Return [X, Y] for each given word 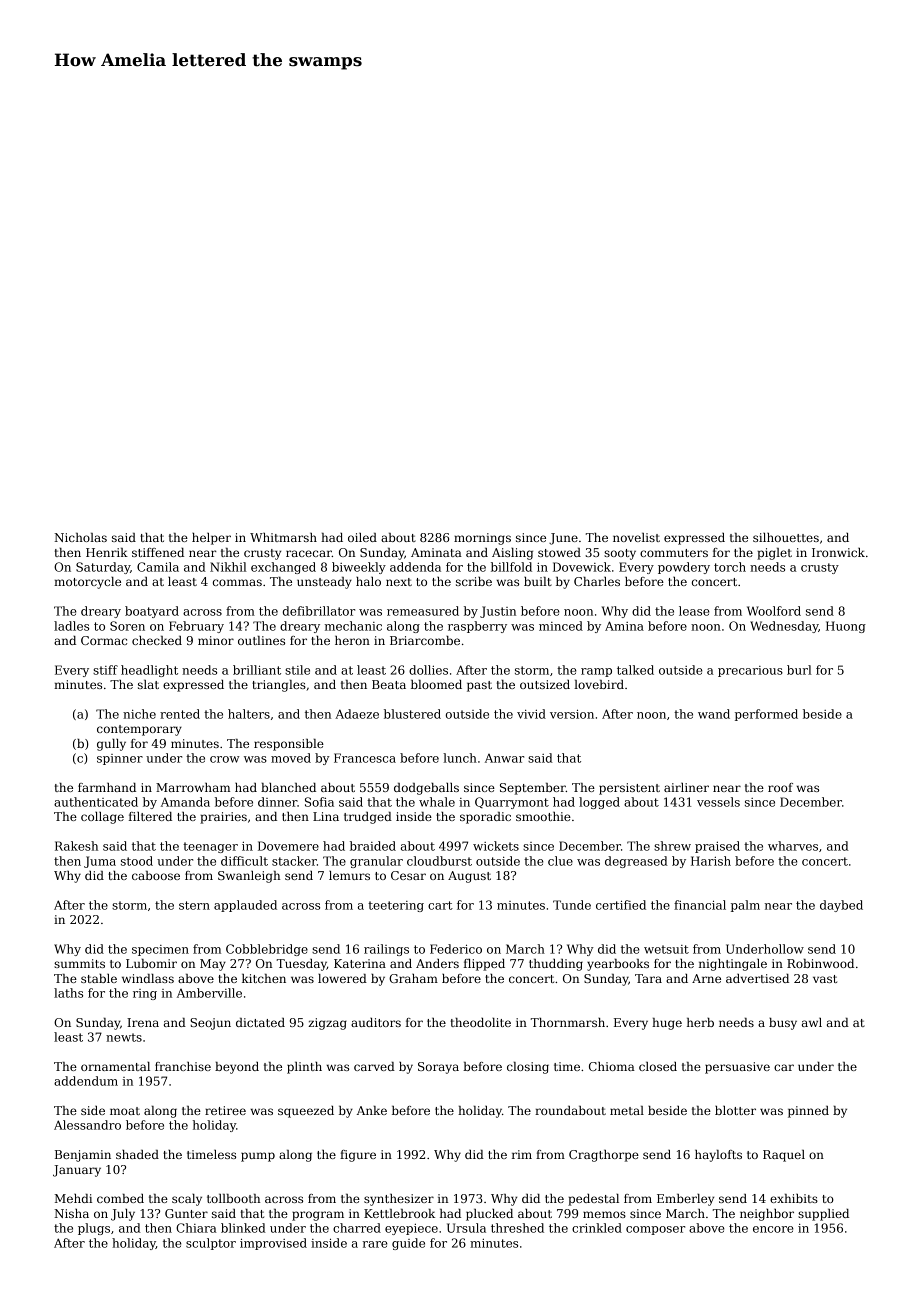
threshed [517, 1228]
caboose [156, 875]
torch [730, 567]
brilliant [257, 670]
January [77, 1171]
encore [773, 1229]
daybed [841, 906]
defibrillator [319, 611]
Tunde [572, 905]
